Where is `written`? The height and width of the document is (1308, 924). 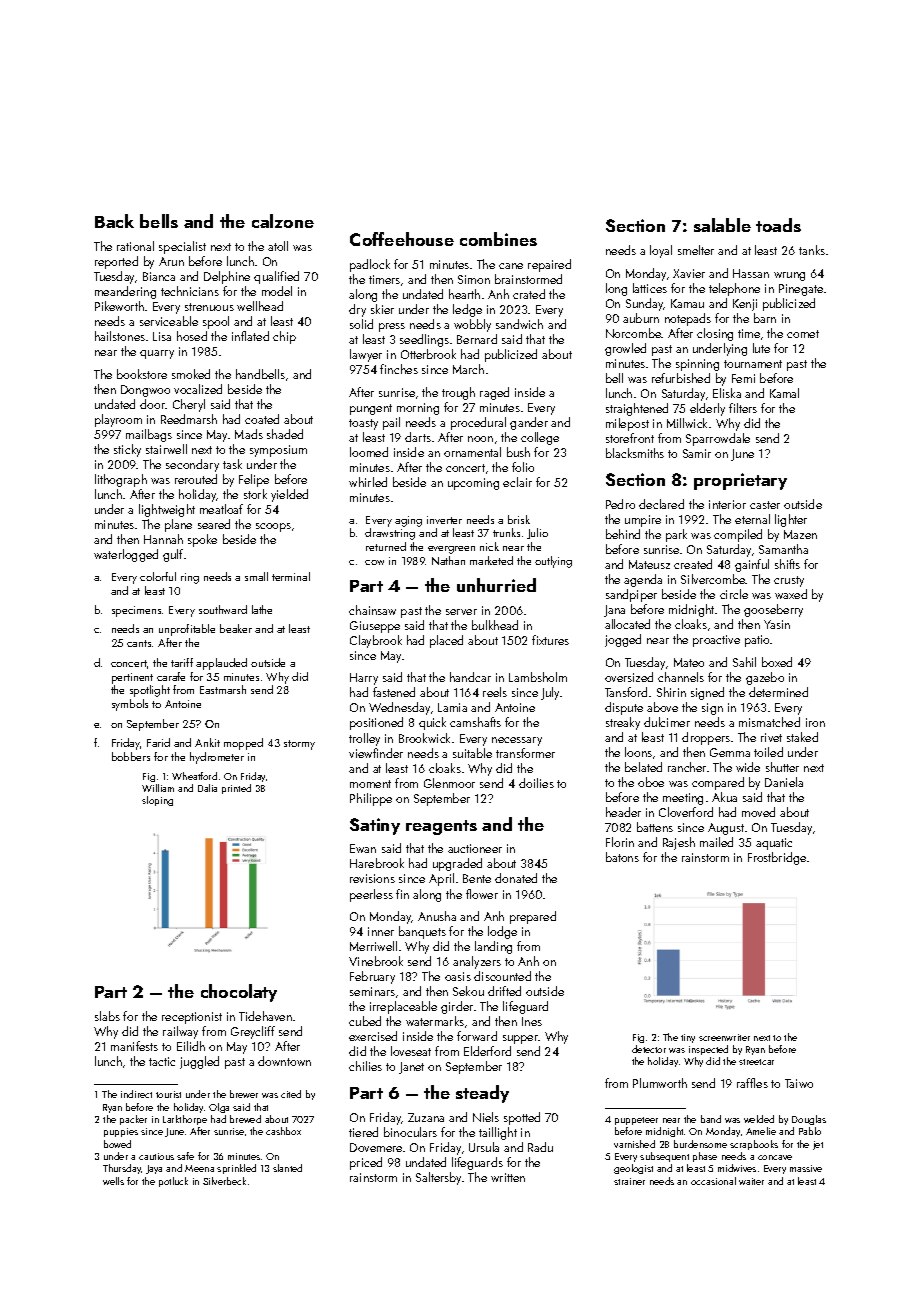 written is located at coordinates (508, 1177).
